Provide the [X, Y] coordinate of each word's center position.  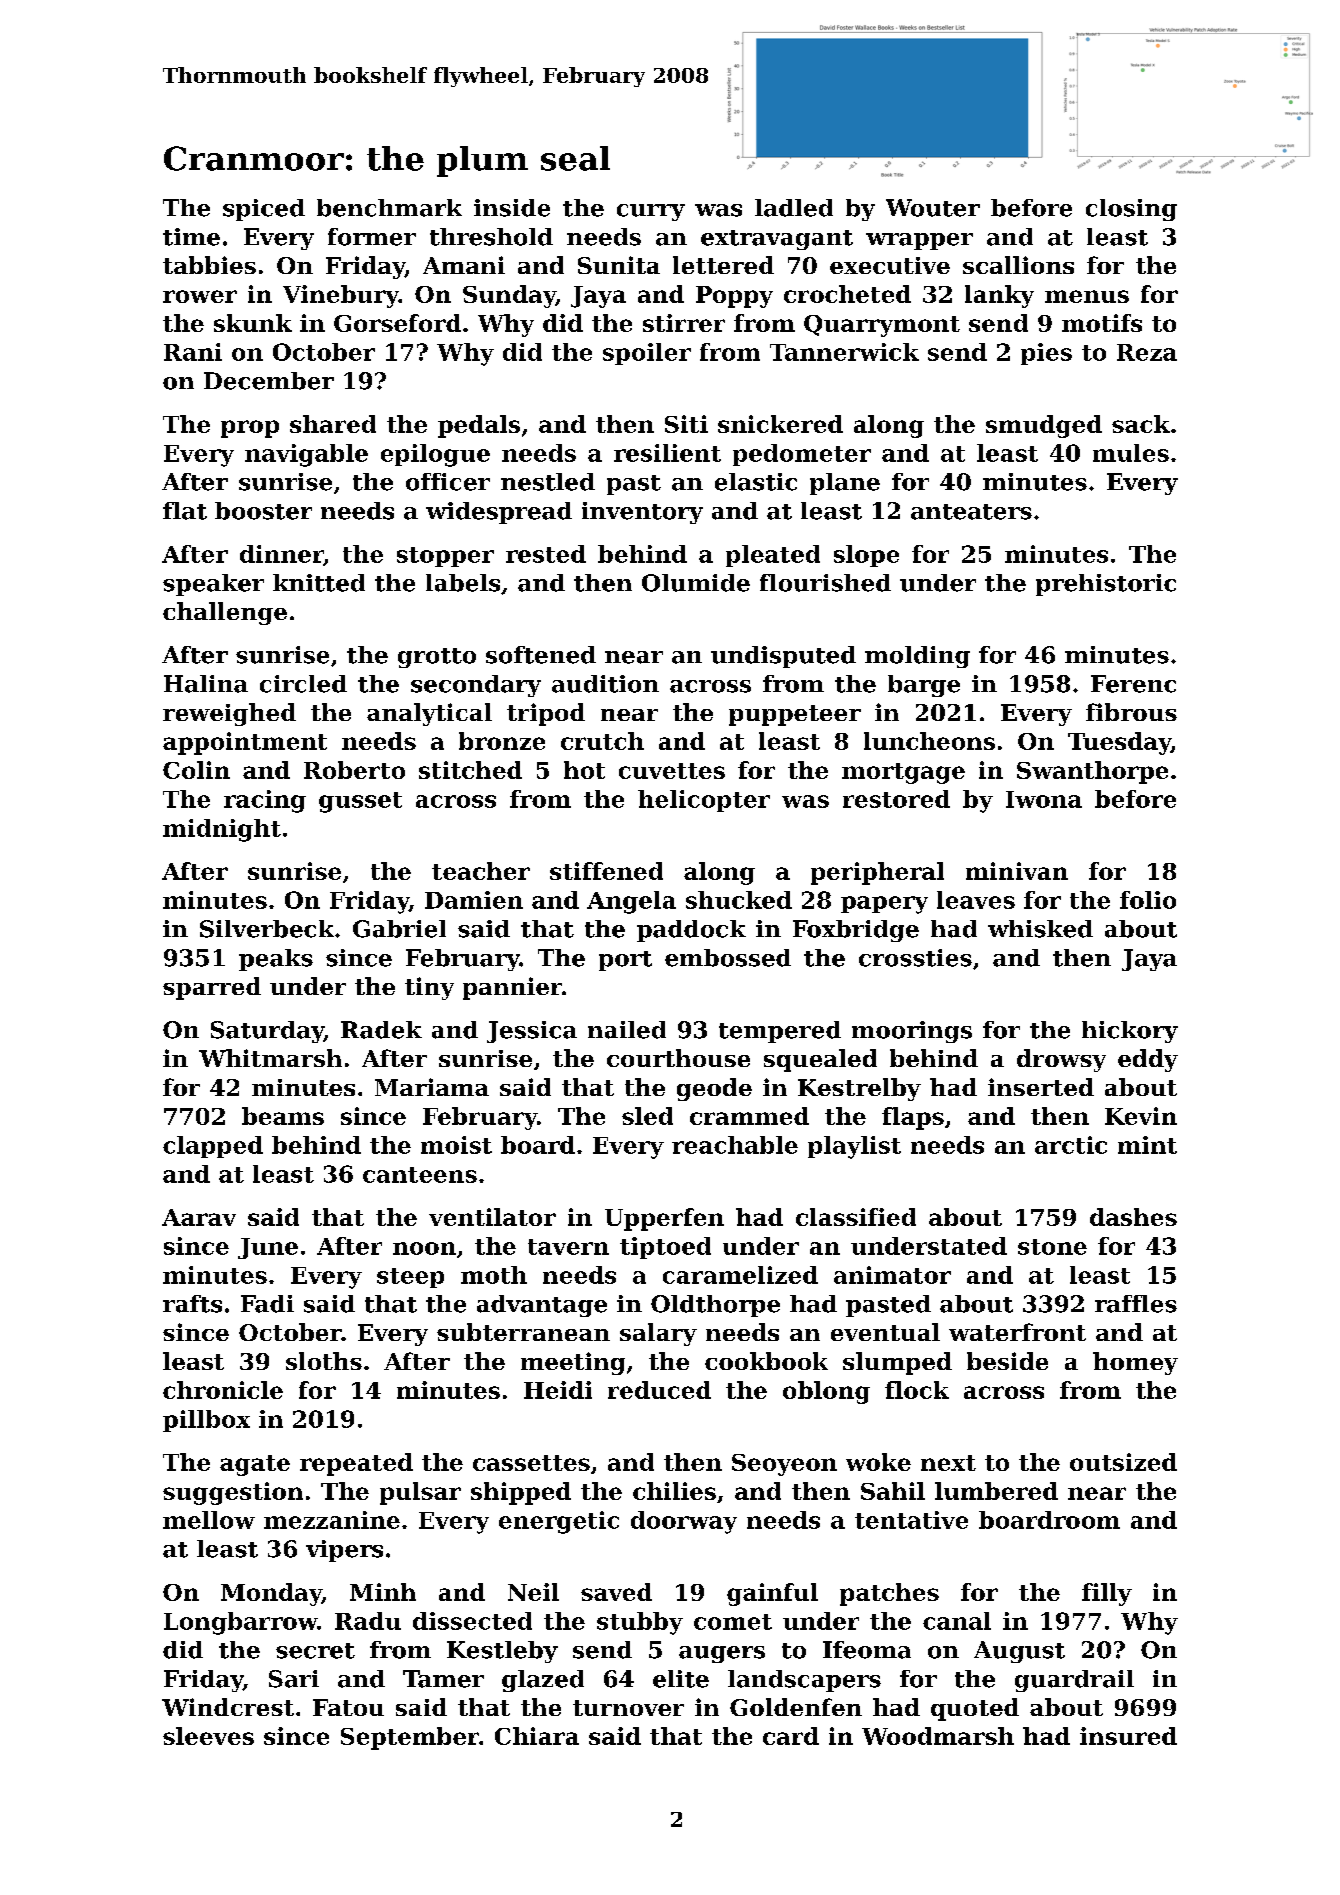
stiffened [606, 871]
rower [200, 296]
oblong [826, 1392]
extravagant [777, 240]
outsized [1123, 1462]
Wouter [933, 208]
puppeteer [795, 715]
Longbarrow [241, 1623]
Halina [206, 684]
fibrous [1131, 712]
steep [410, 1278]
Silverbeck [267, 929]
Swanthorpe [1092, 772]
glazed [543, 1681]
